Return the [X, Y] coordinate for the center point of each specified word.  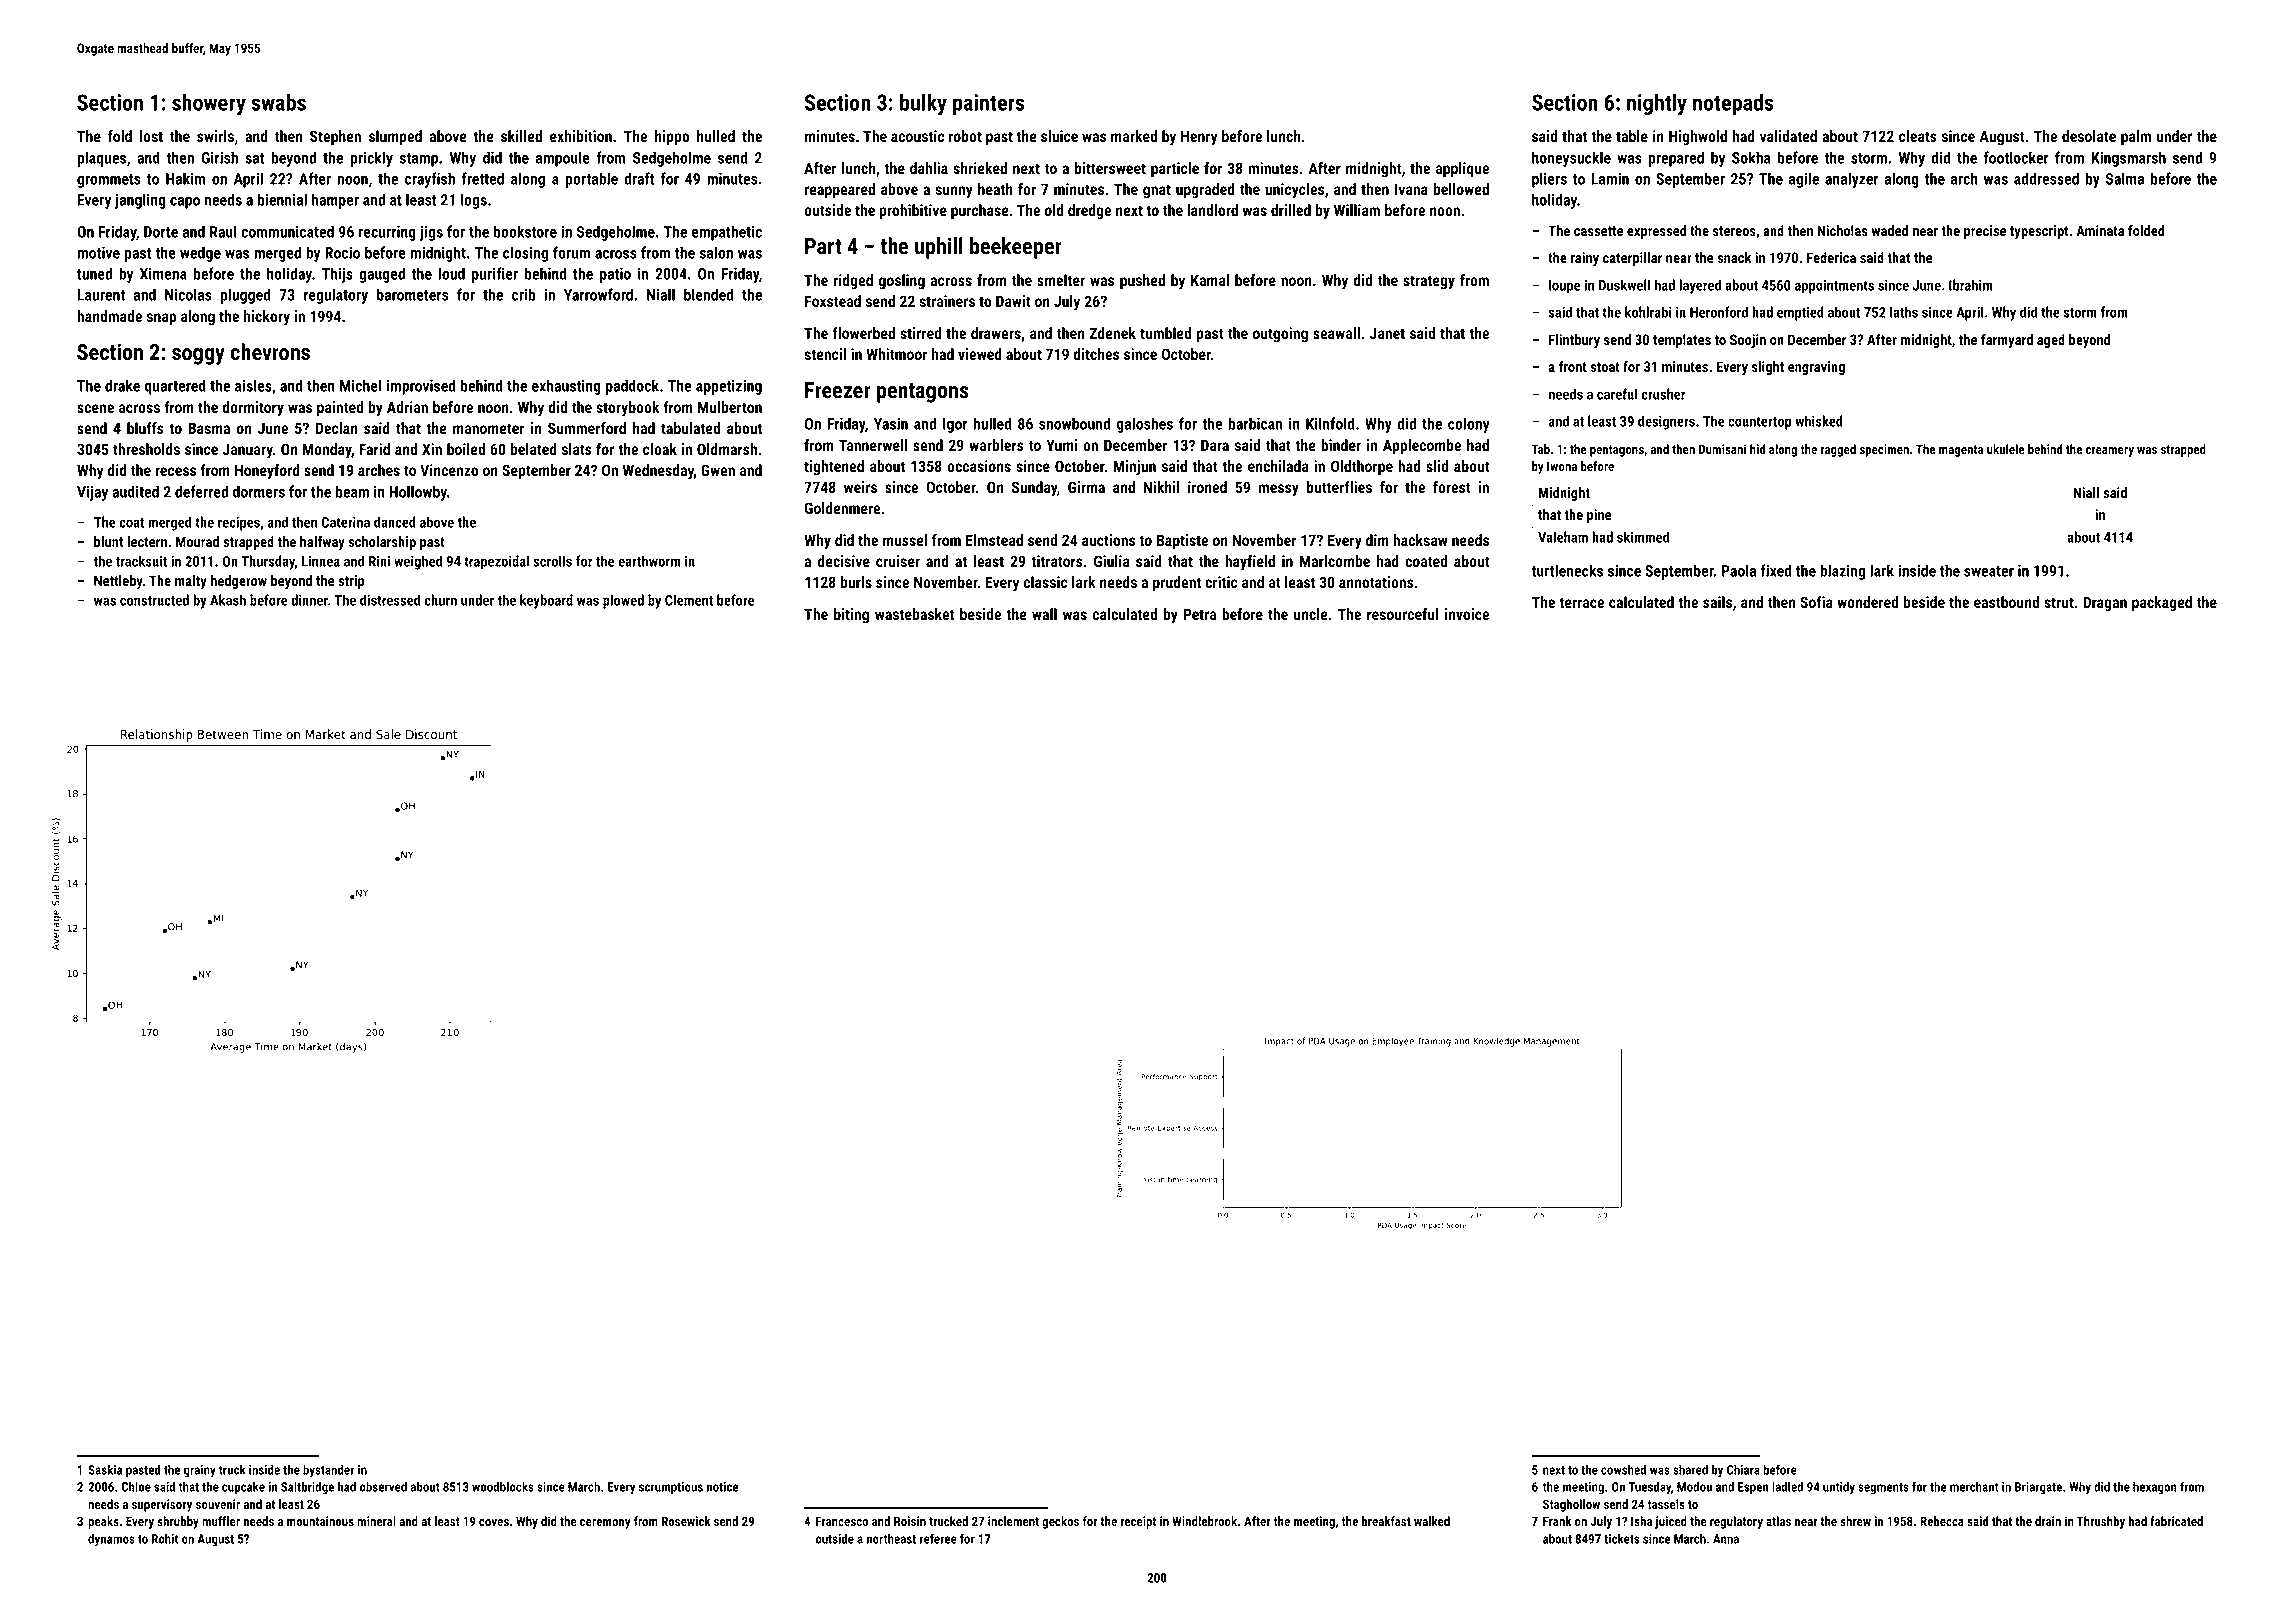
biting [851, 616]
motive [98, 253]
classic [1046, 582]
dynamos [111, 1539]
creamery [2110, 452]
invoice [1467, 614]
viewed [980, 354]
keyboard [546, 601]
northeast [891, 1538]
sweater [1989, 571]
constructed [154, 600]
